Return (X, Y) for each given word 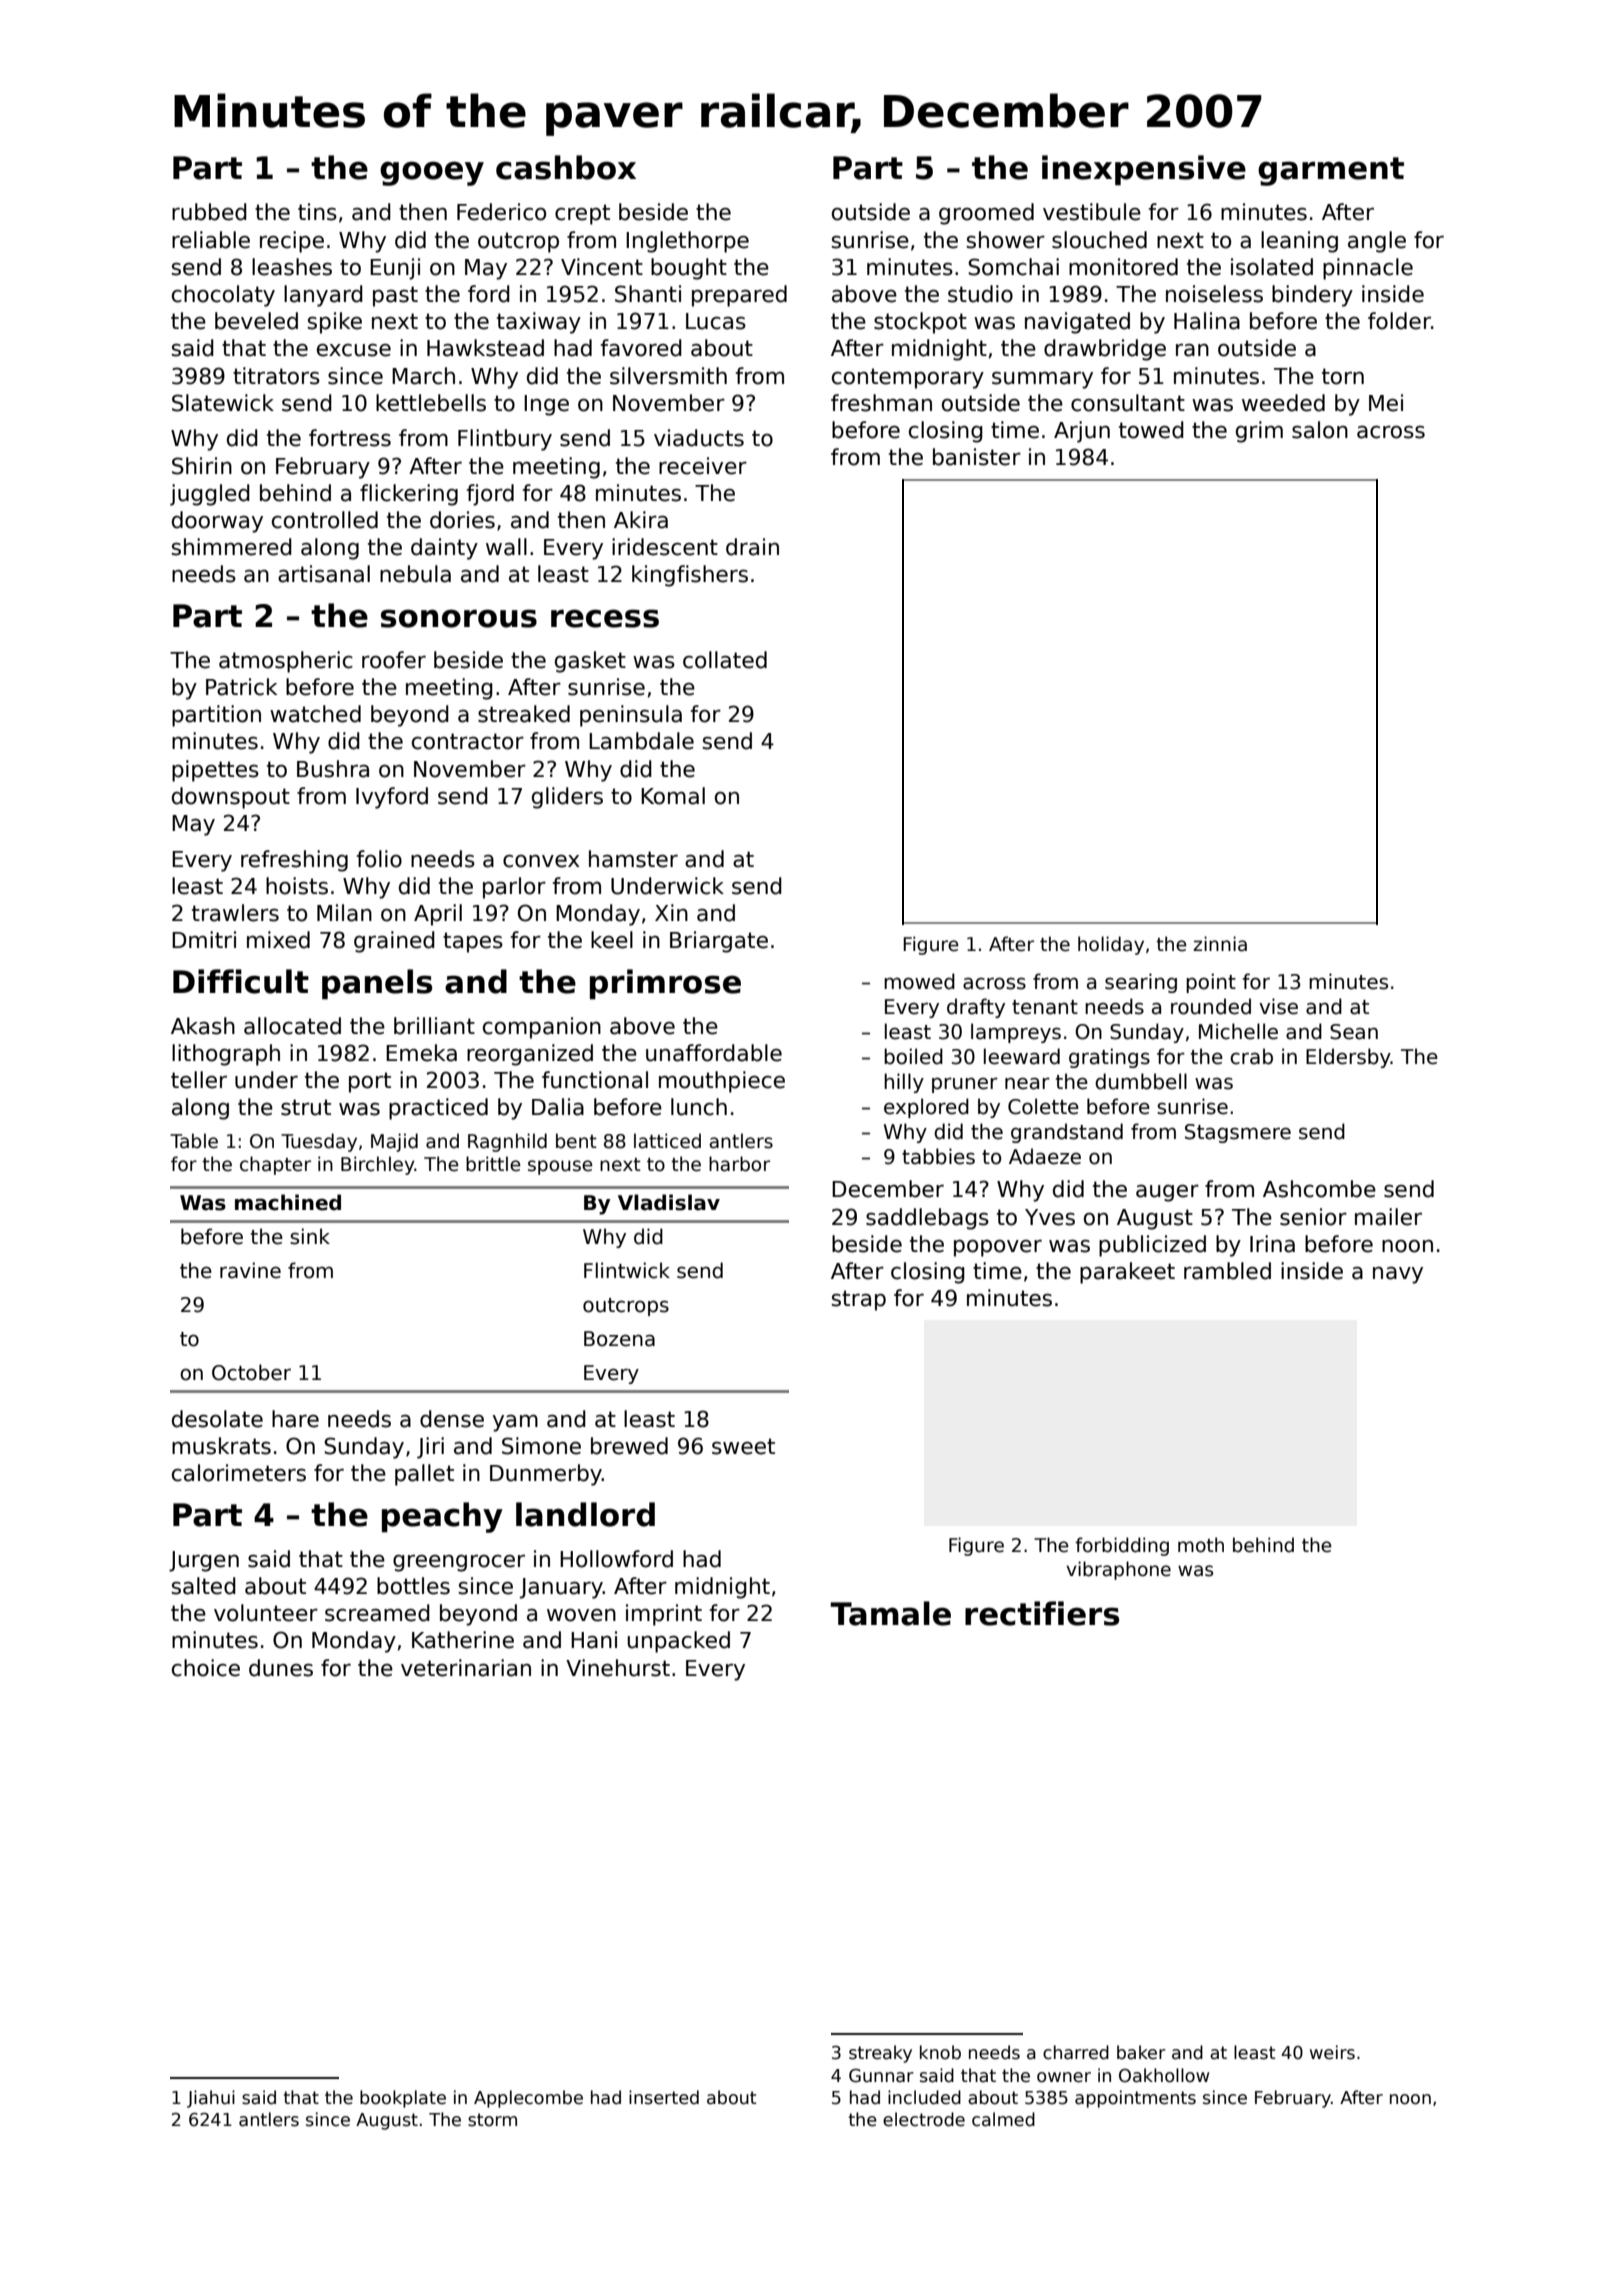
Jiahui (211, 2099)
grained (394, 942)
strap (859, 1300)
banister (977, 457)
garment (1331, 171)
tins (317, 212)
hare (295, 1419)
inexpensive (1144, 170)
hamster (633, 859)
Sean (1354, 1032)
